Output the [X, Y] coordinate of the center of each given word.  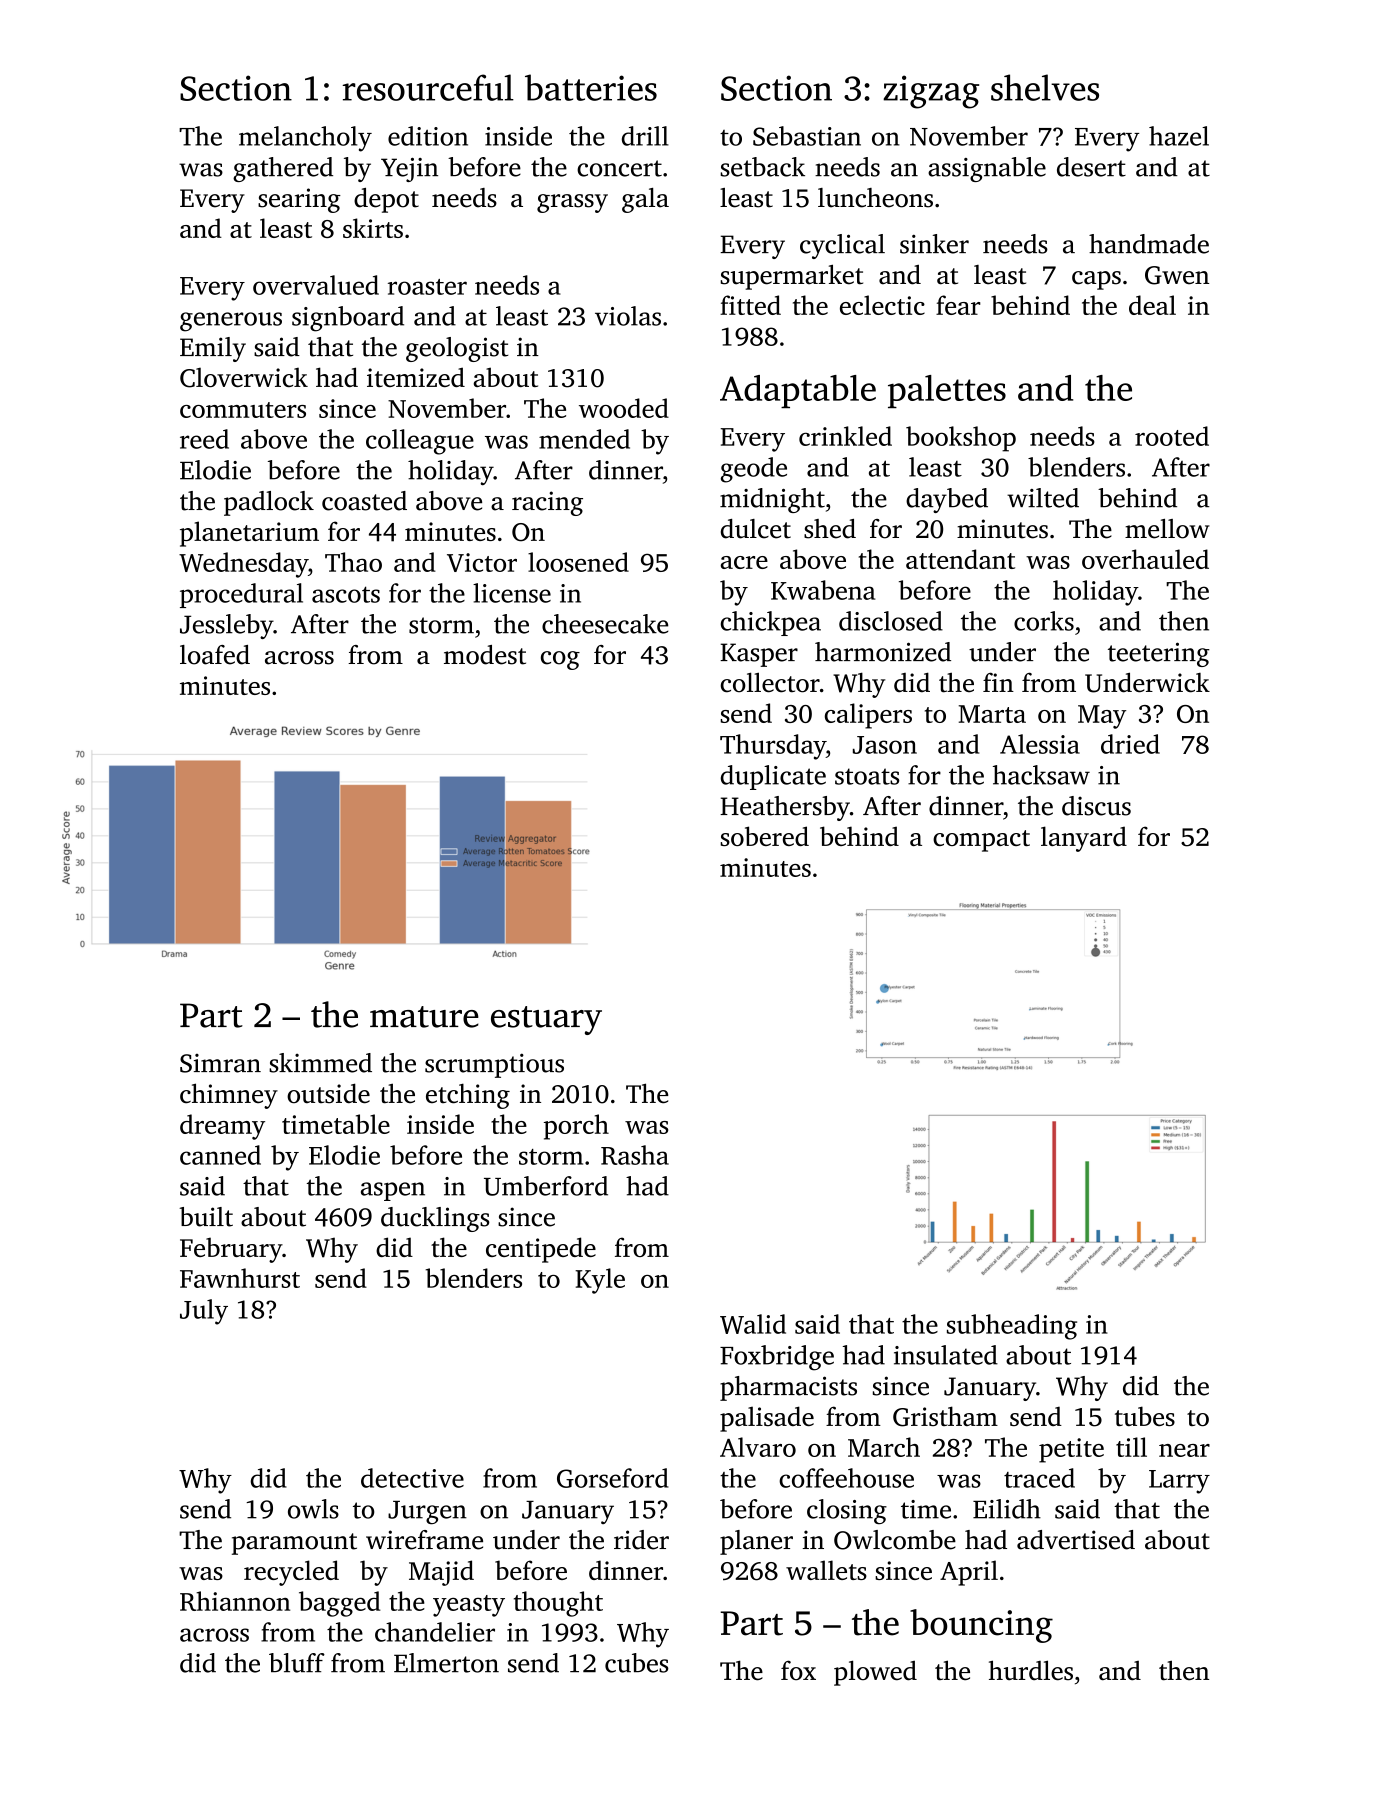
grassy [572, 203]
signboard [348, 319]
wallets [826, 1570]
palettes [947, 391]
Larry [1179, 1482]
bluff [297, 1663]
